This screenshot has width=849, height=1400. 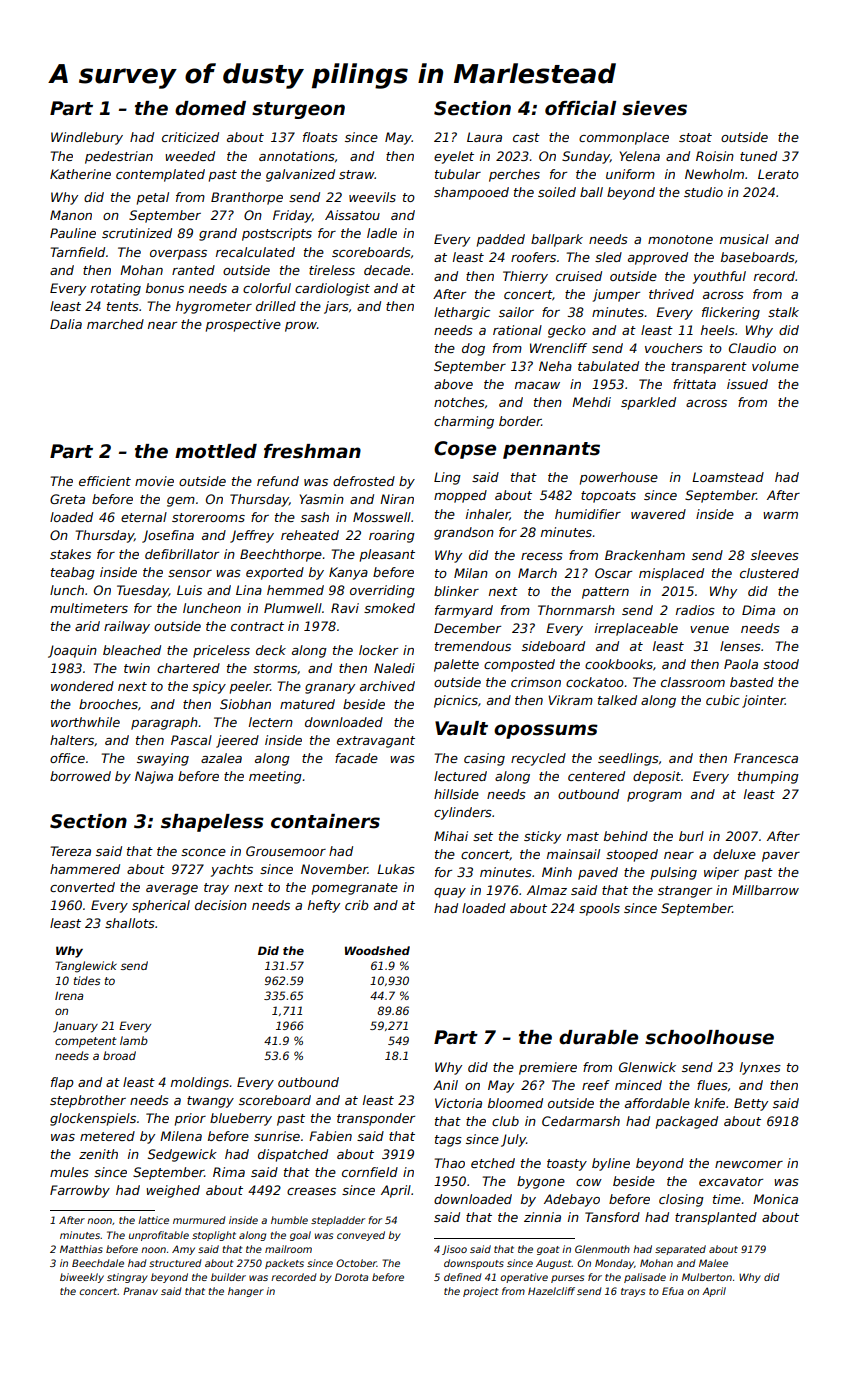 What do you see at coordinates (576, 610) in the screenshot?
I see `Thornmarsh` at bounding box center [576, 610].
